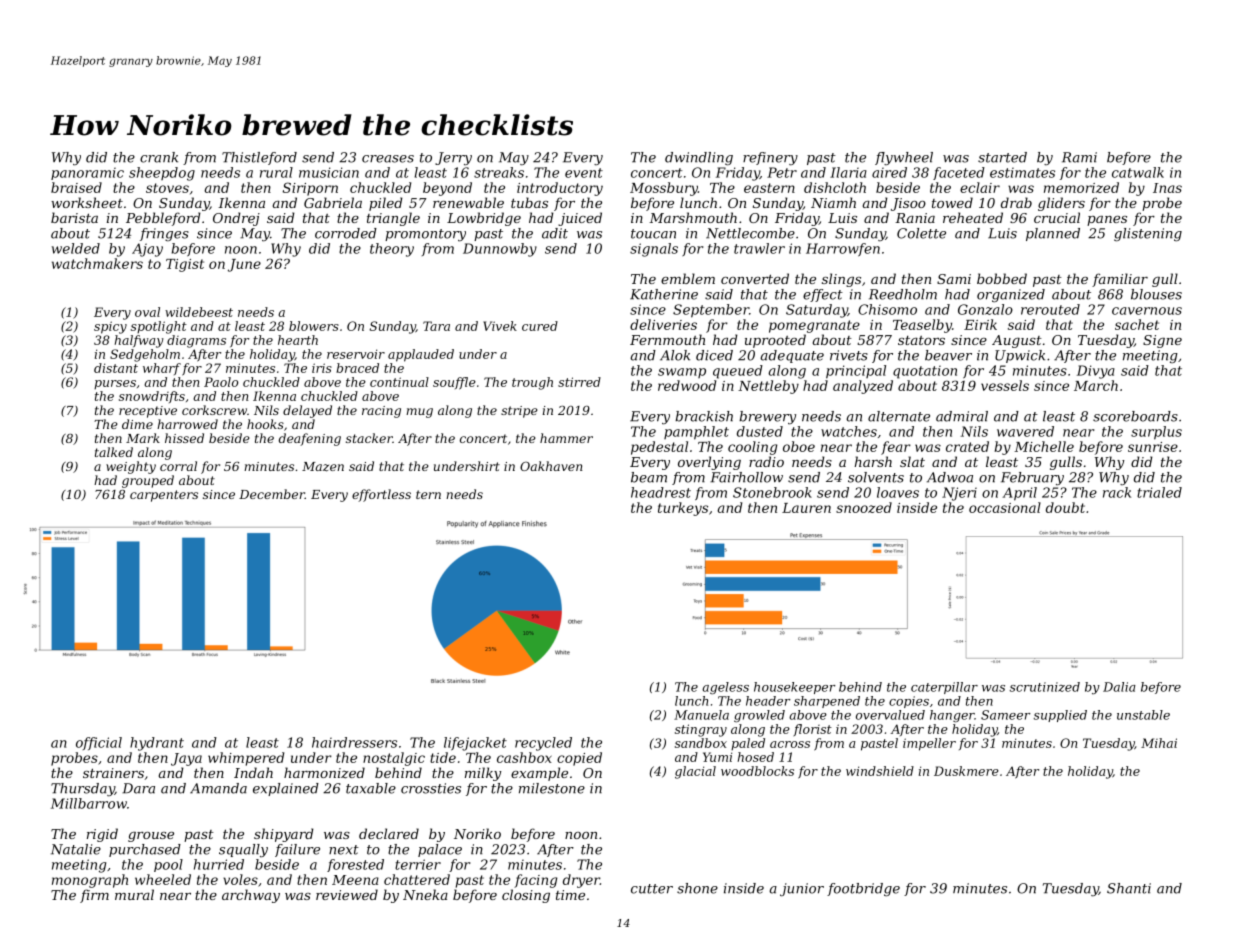 This document has height=952, width=1233. I want to click on cured, so click(540, 326).
